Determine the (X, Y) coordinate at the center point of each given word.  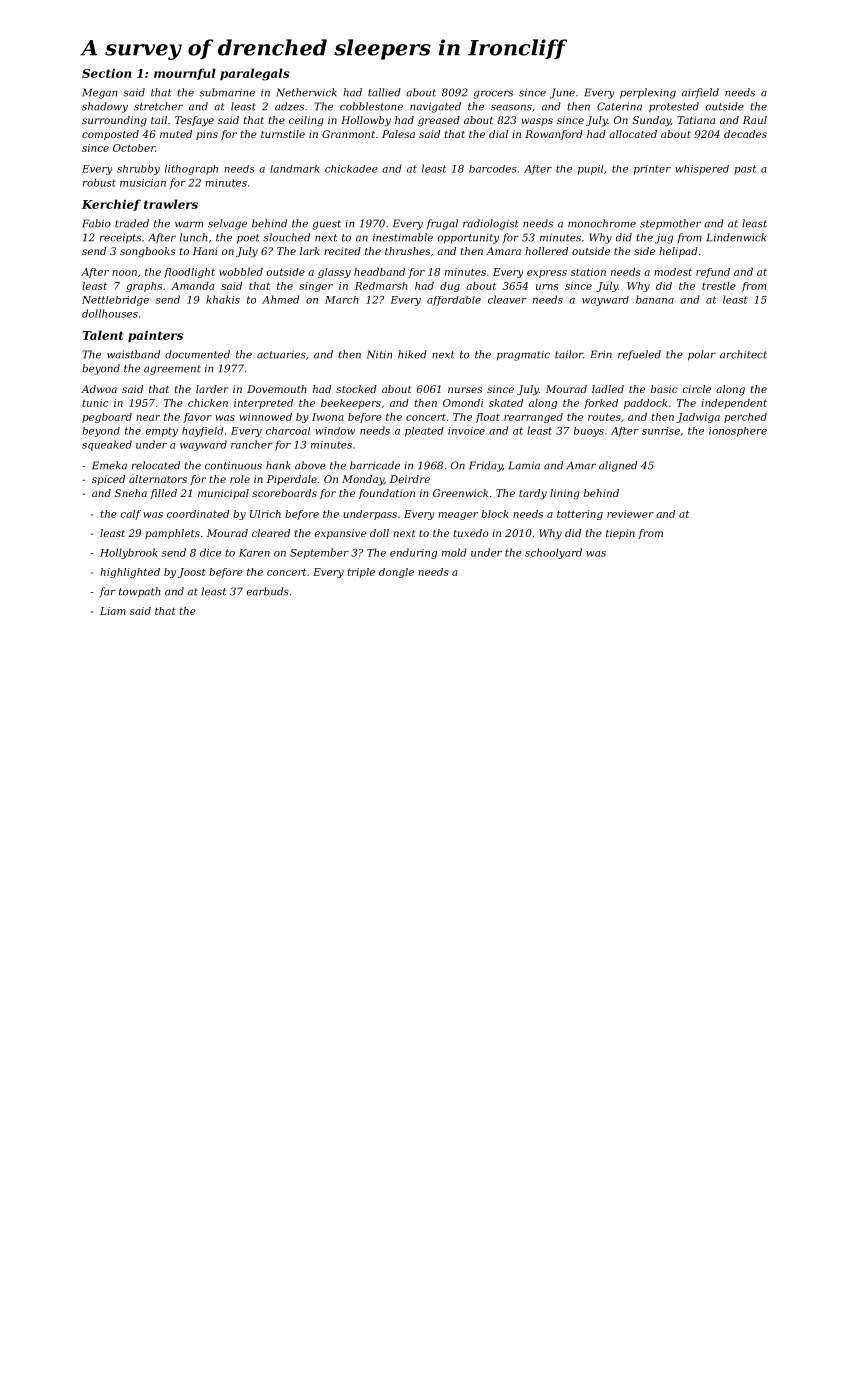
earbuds (267, 591)
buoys (589, 432)
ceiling (306, 121)
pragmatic (523, 355)
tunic (95, 403)
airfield (700, 93)
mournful (185, 74)
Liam (113, 611)
